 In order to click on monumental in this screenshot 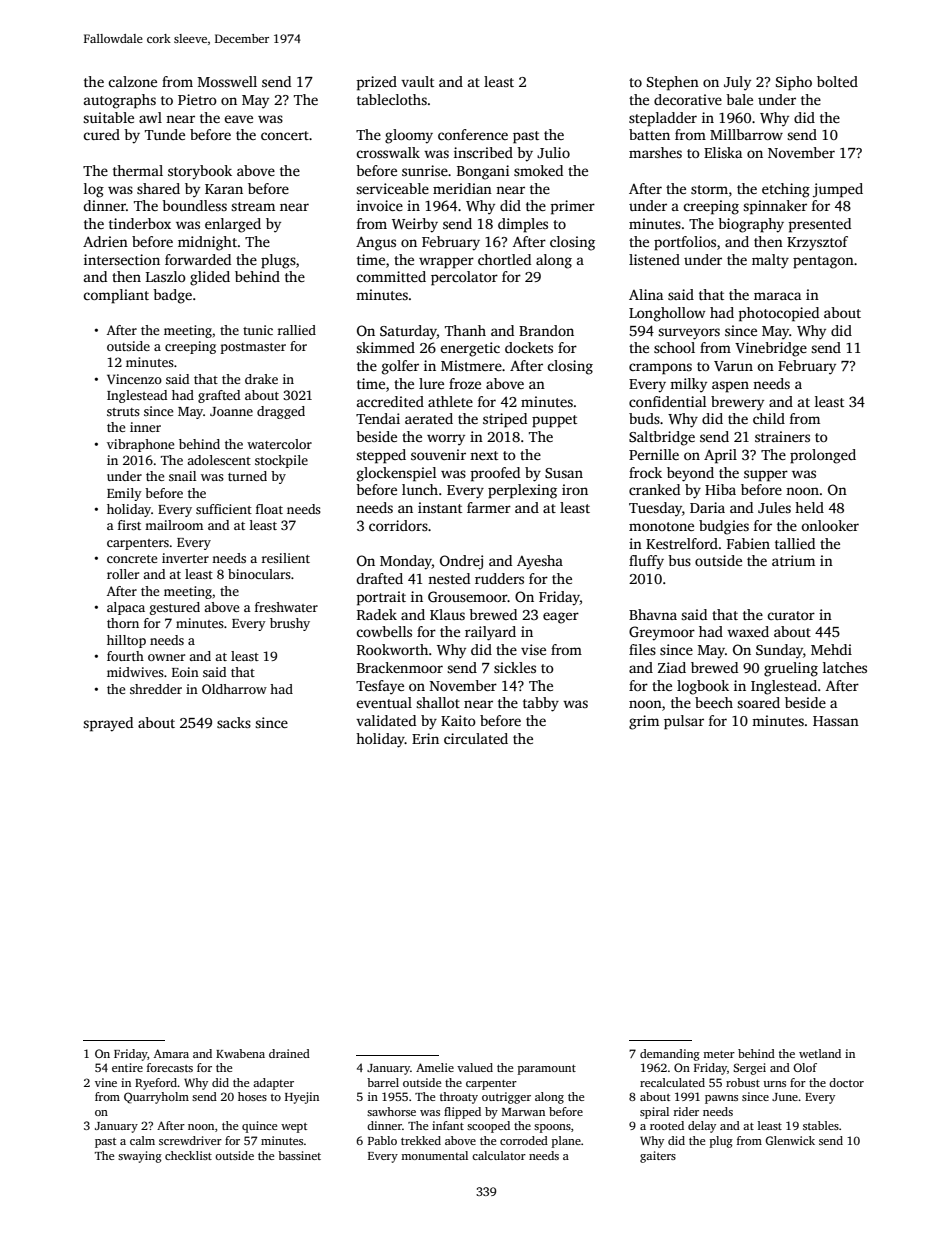, I will do `click(434, 1155)`.
